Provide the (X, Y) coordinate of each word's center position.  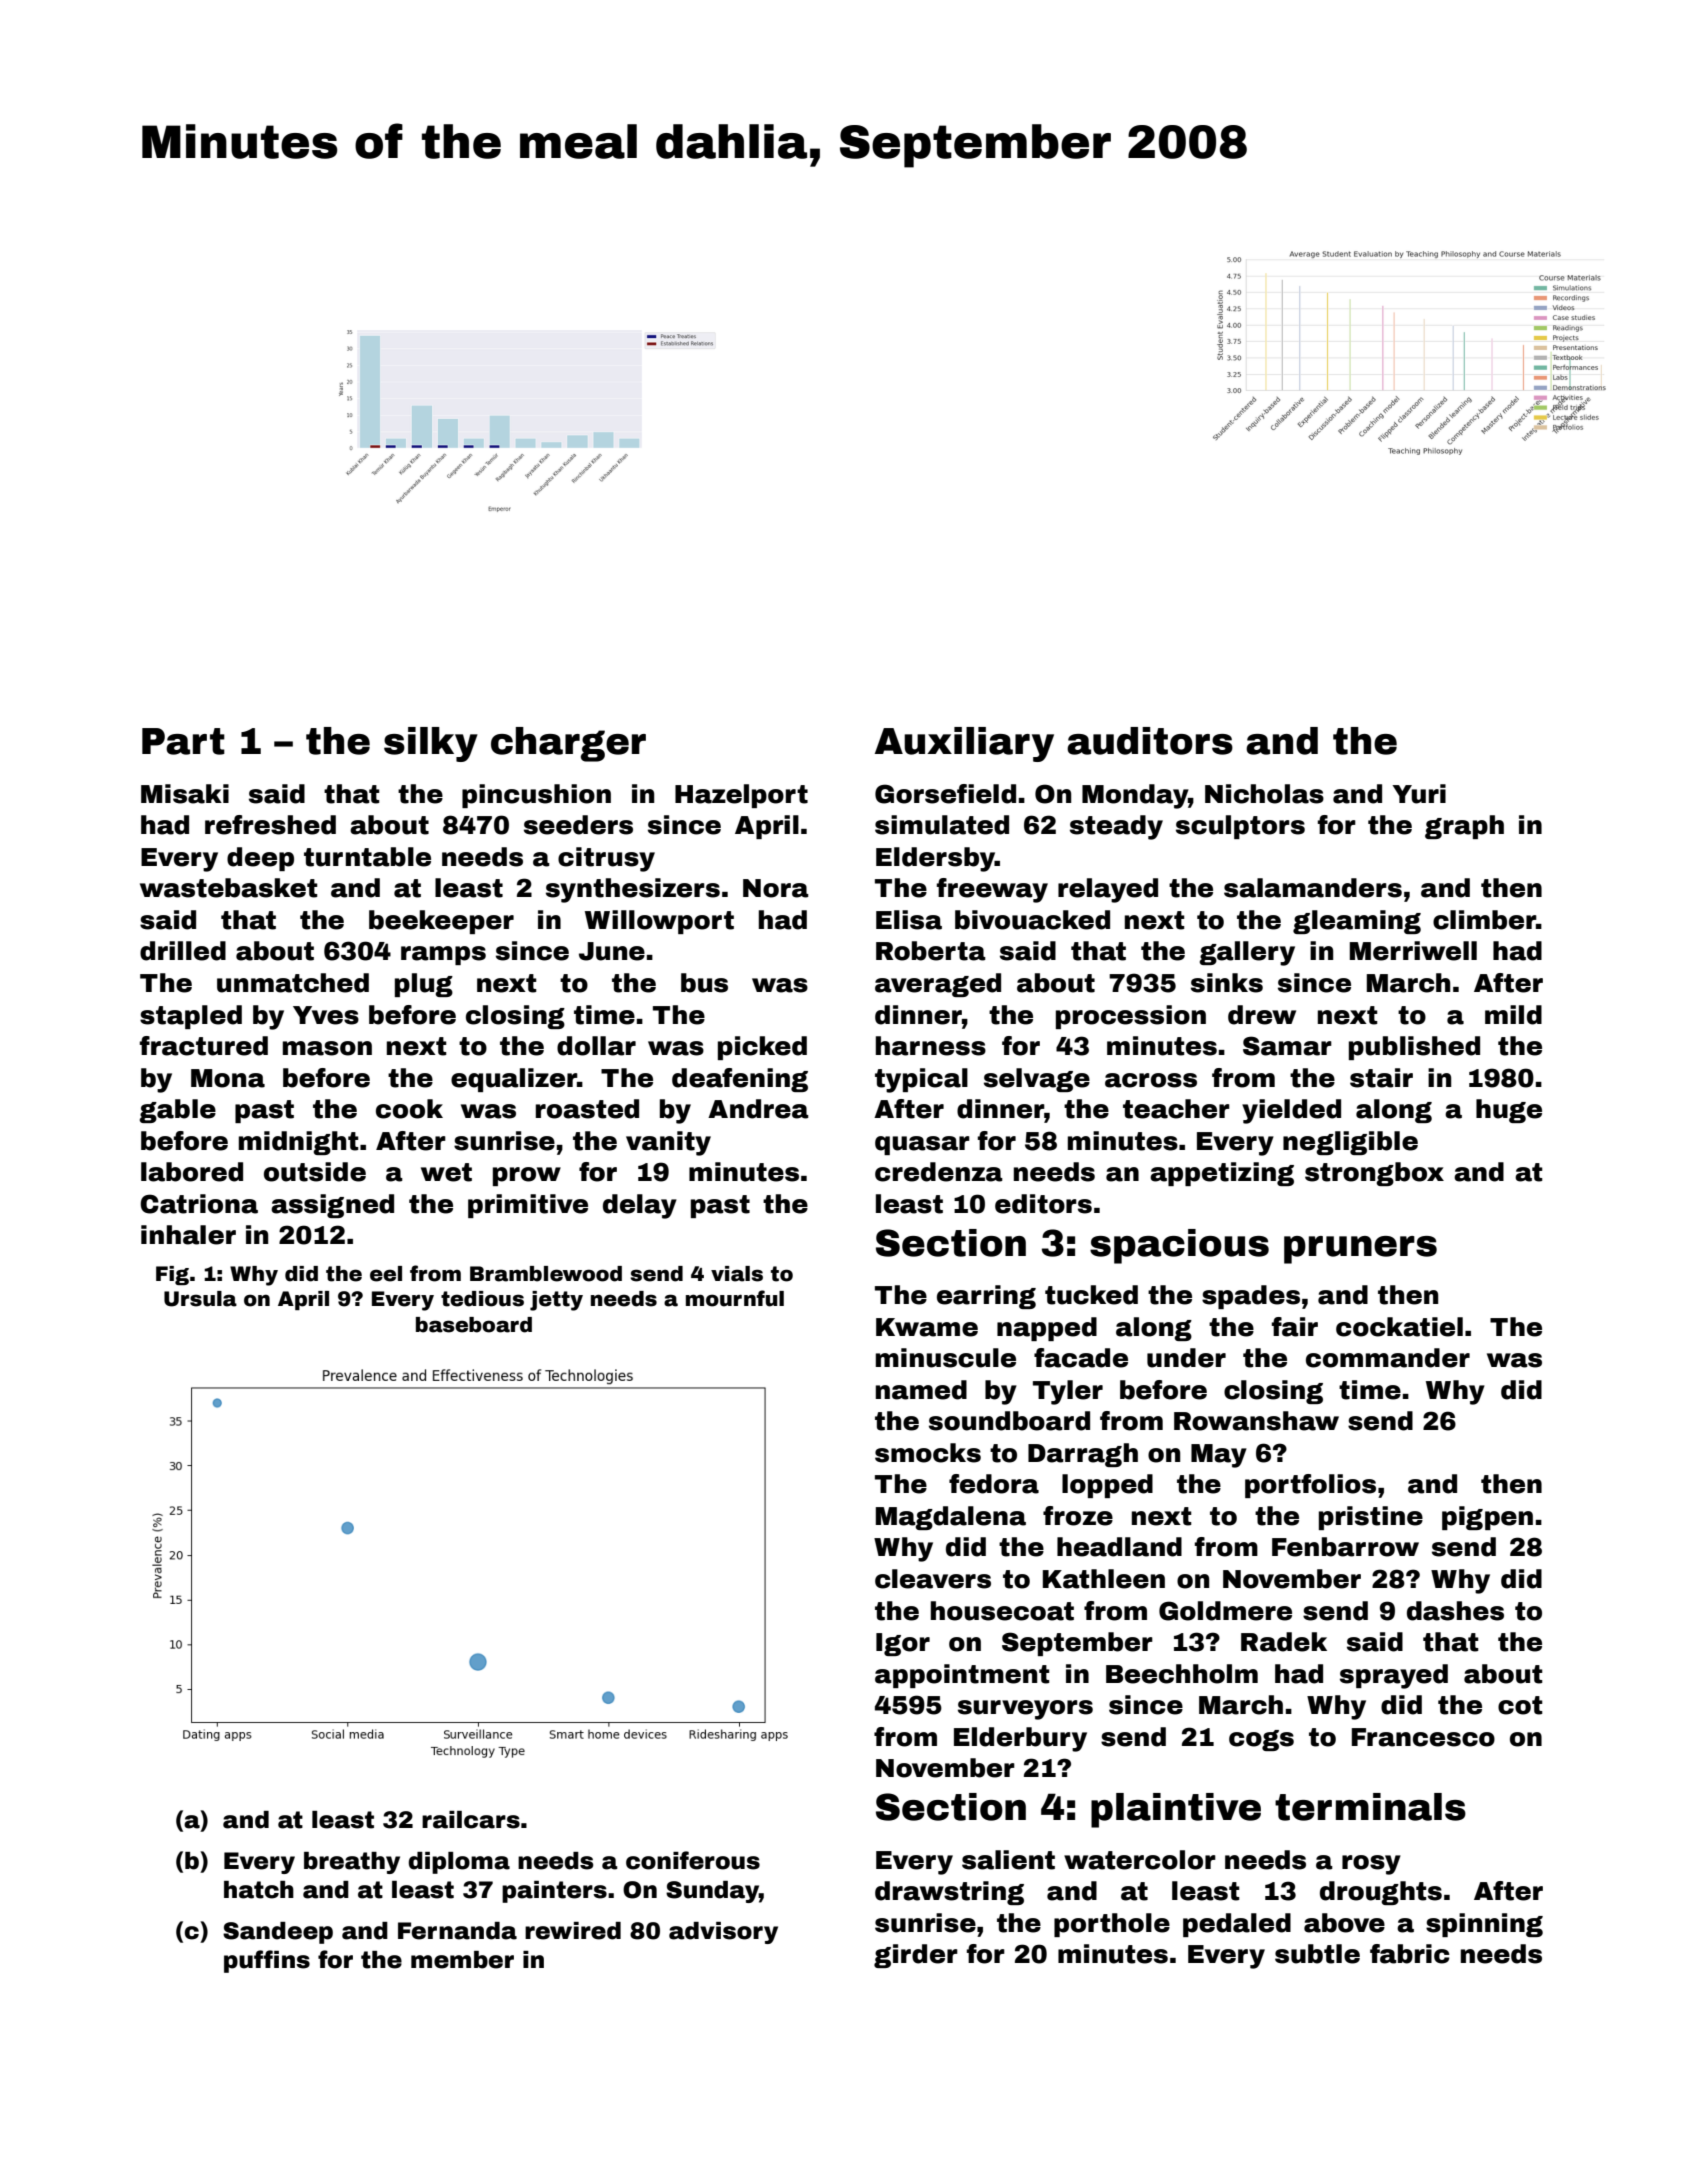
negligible (1350, 1143)
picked (762, 1048)
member (462, 1960)
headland (1119, 1547)
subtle (1317, 1954)
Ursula (200, 1299)
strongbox (1374, 1174)
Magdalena (951, 1518)
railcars (471, 1820)
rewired (573, 1931)
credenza (939, 1172)
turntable (367, 857)
